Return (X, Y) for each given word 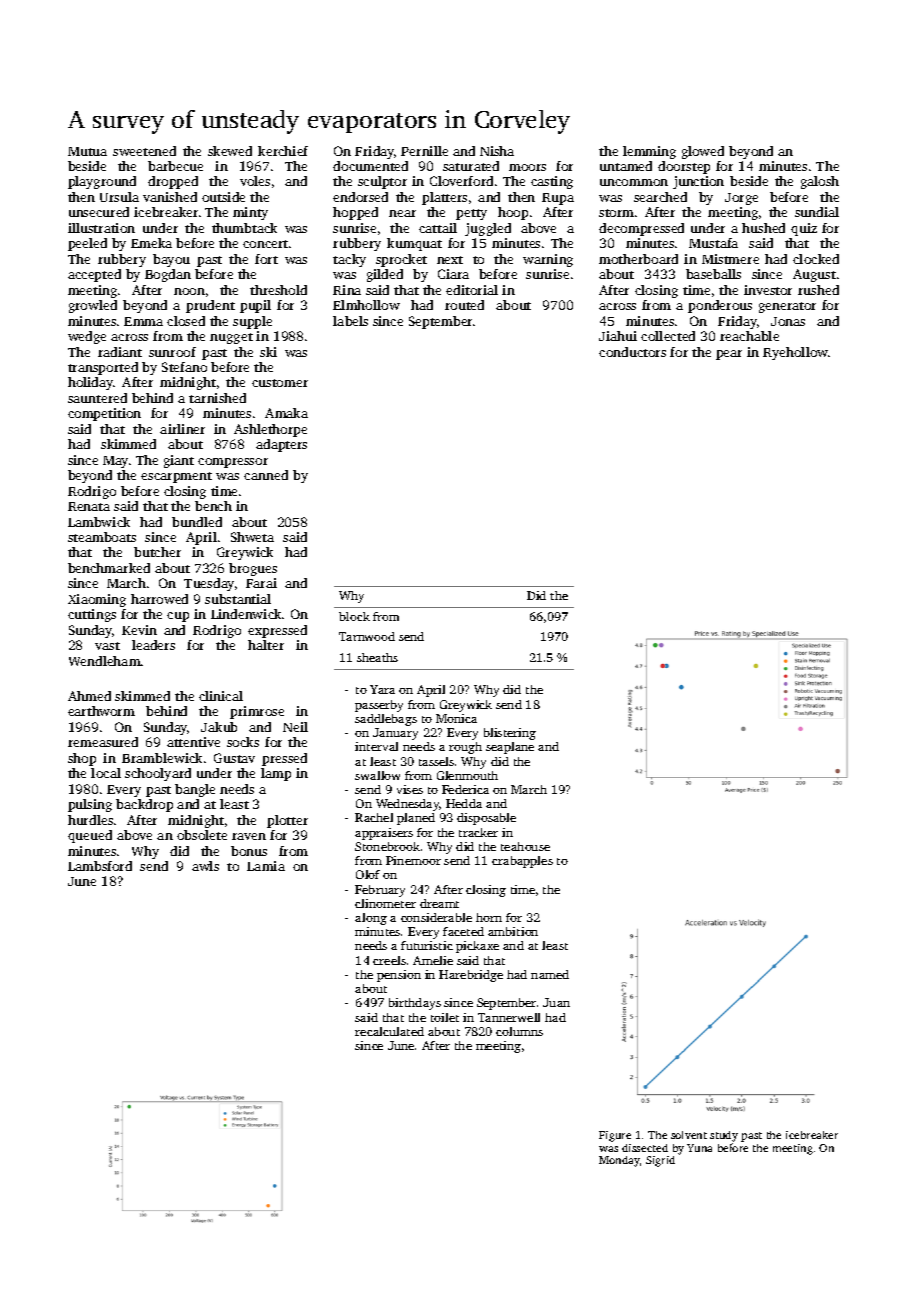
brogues (253, 569)
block (354, 616)
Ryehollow (795, 353)
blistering (510, 734)
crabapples (522, 862)
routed (464, 305)
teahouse (525, 846)
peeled (87, 244)
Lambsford (100, 866)
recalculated (389, 1031)
